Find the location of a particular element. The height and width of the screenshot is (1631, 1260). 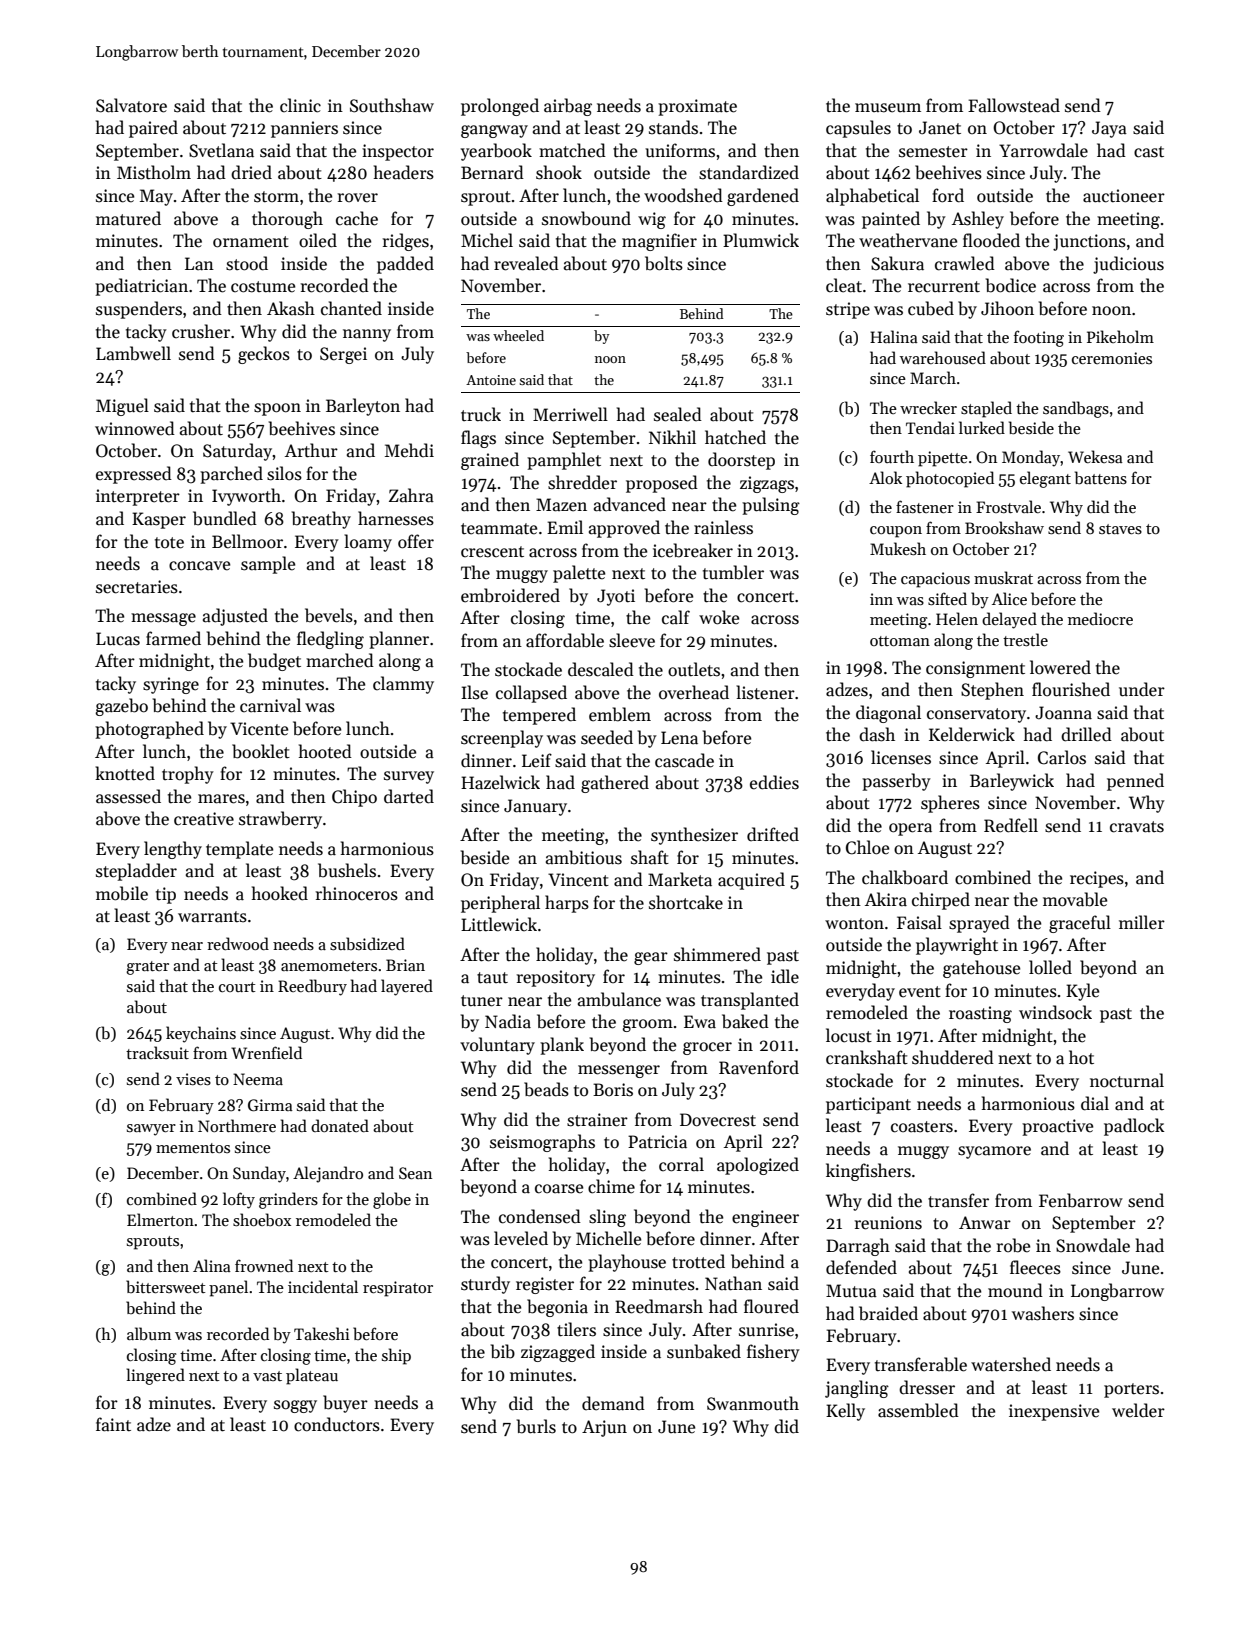

stripe is located at coordinates (848, 310).
